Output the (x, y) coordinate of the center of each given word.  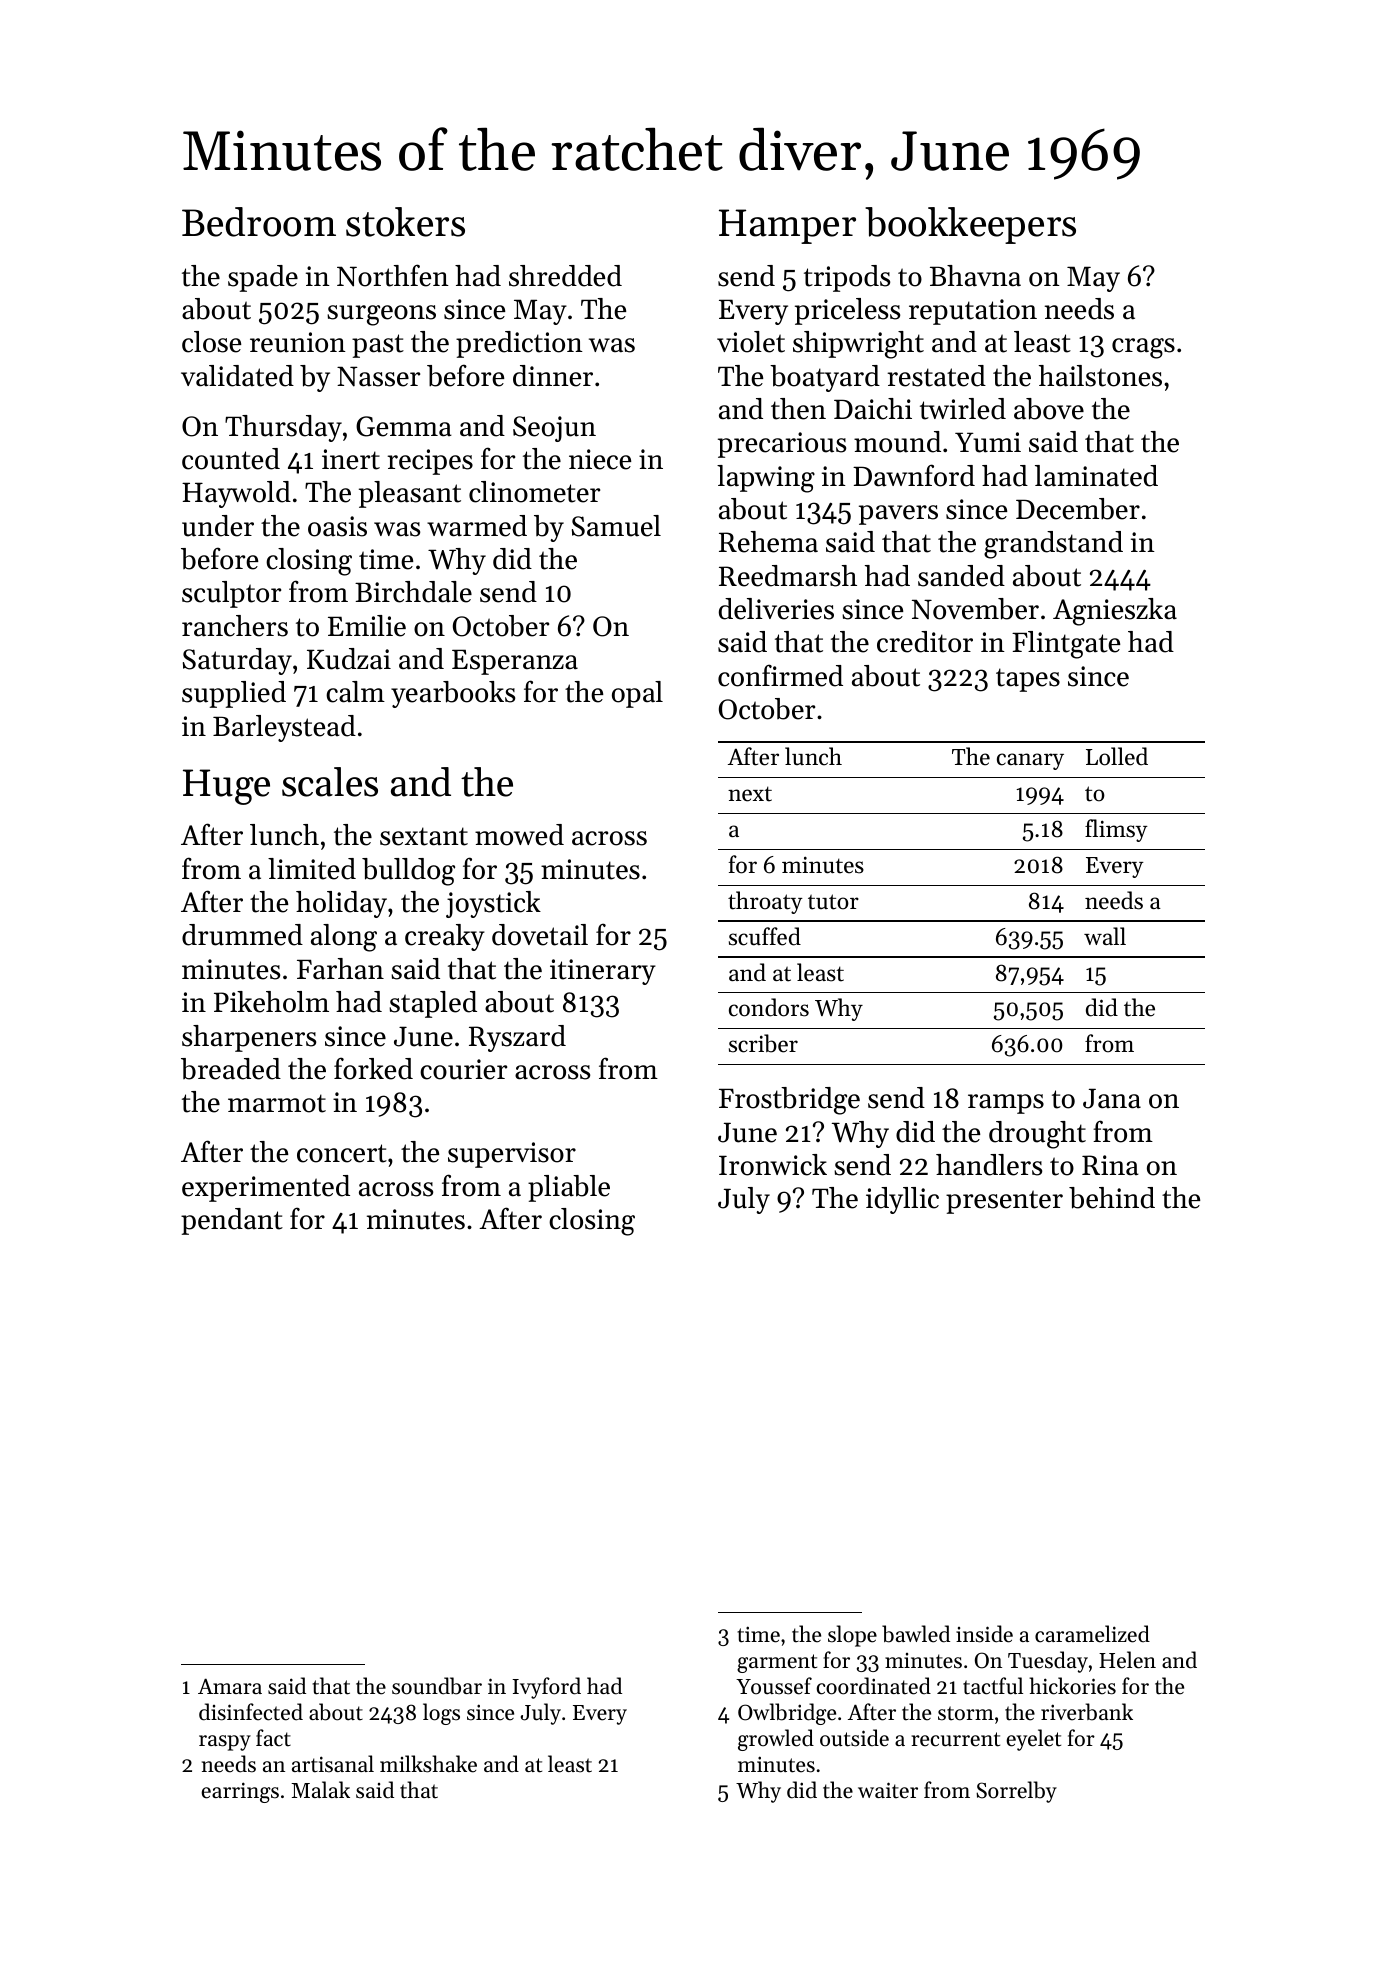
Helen (1127, 1660)
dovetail (540, 935)
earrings (240, 1792)
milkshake (428, 1764)
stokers (405, 222)
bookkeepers (970, 225)
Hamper (787, 226)
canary (1030, 761)
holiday (341, 904)
